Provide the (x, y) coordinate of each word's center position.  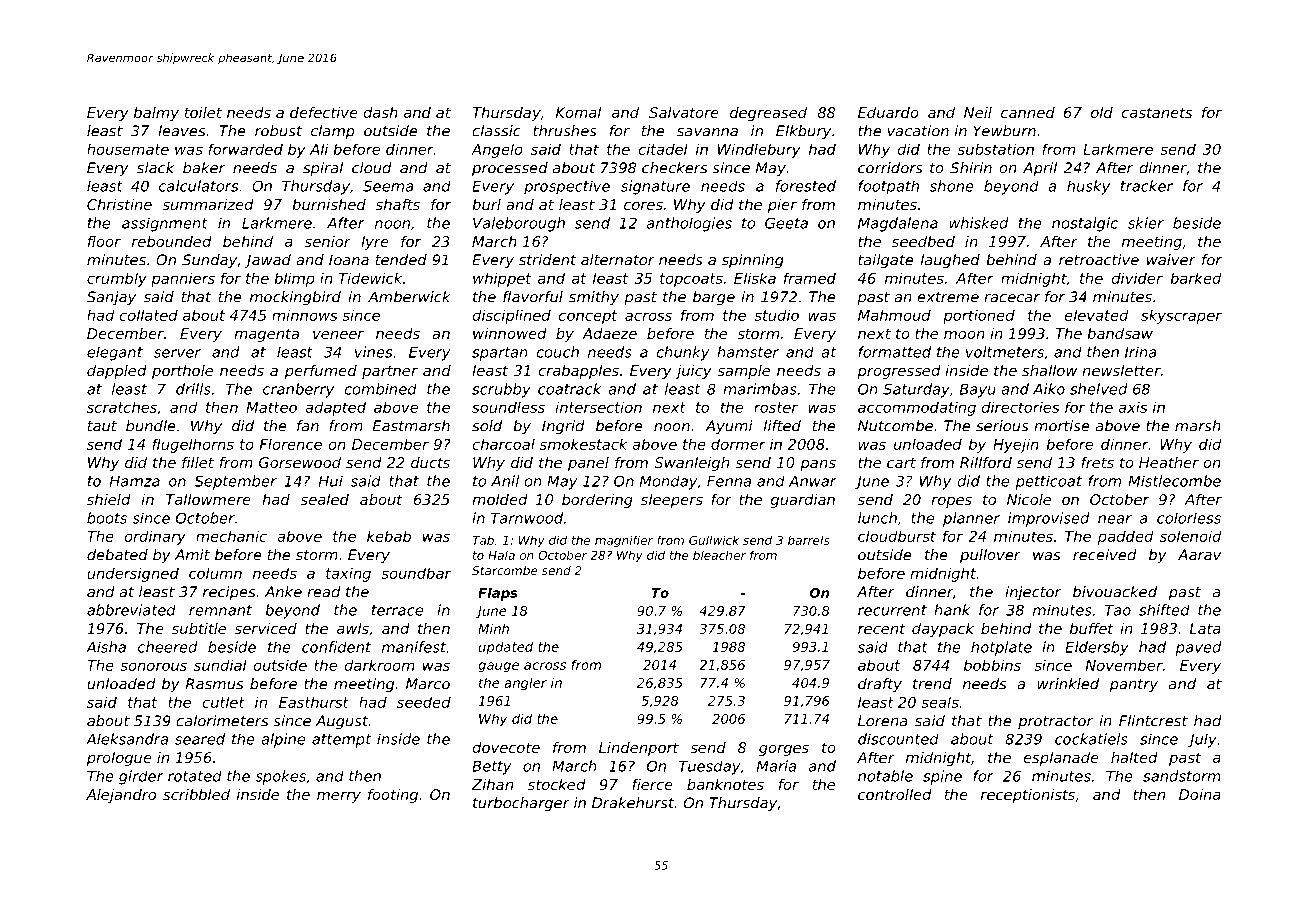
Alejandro (121, 796)
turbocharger (521, 804)
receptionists (1028, 796)
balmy (156, 114)
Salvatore (684, 112)
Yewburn (1004, 131)
